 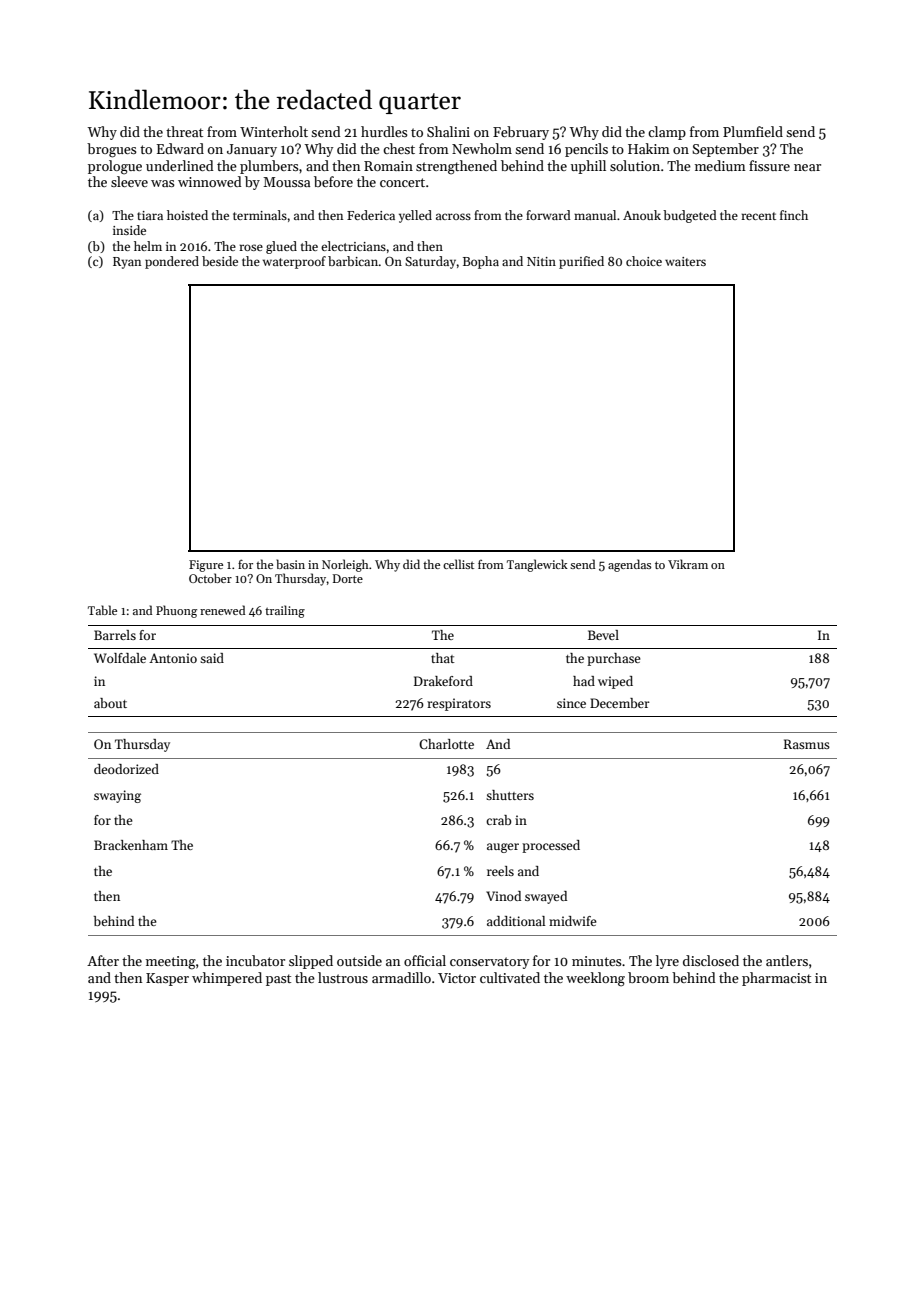 What do you see at coordinates (537, 565) in the image?
I see `Tanglewick` at bounding box center [537, 565].
